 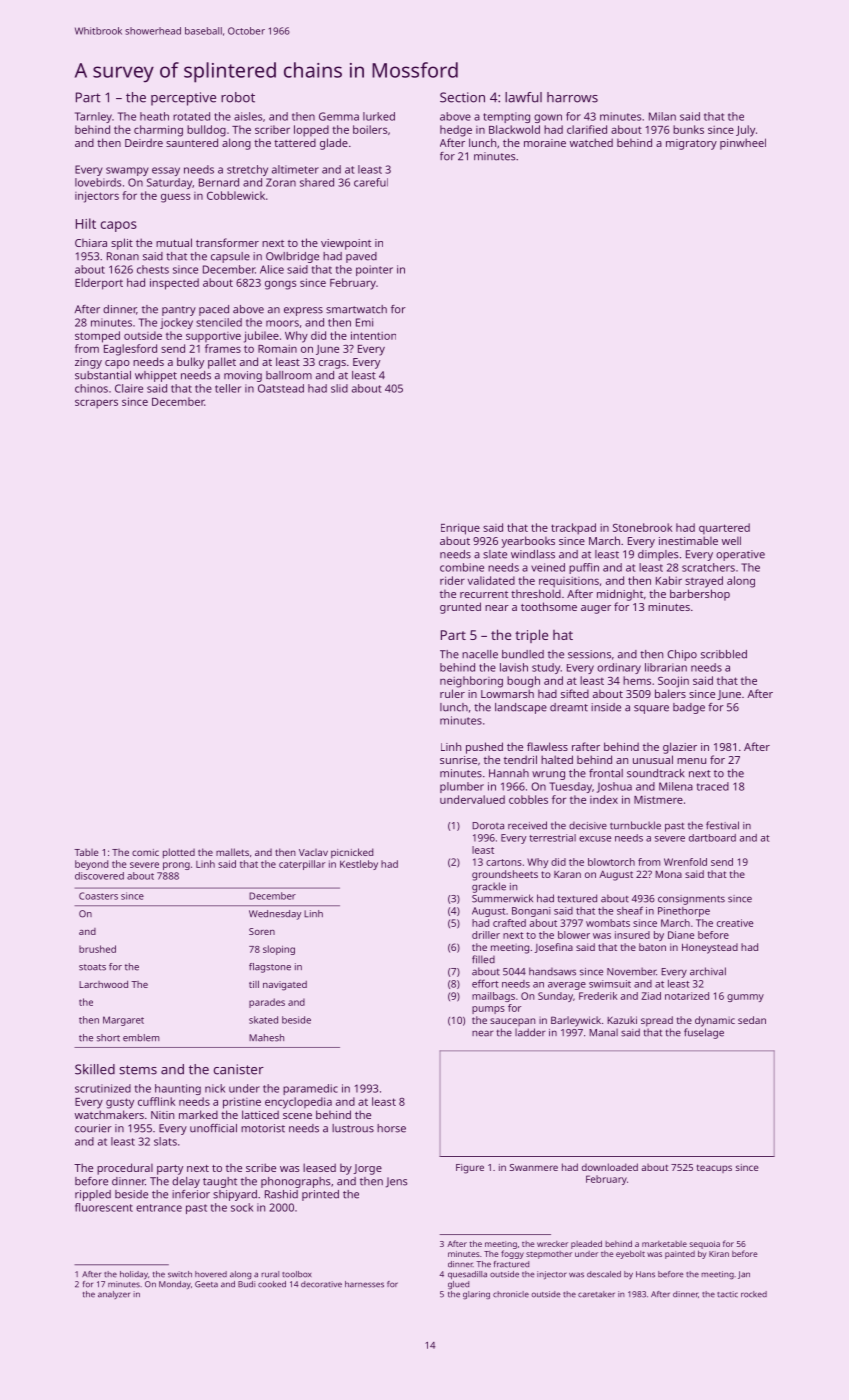 What do you see at coordinates (458, 760) in the document?
I see `sunrise` at bounding box center [458, 760].
